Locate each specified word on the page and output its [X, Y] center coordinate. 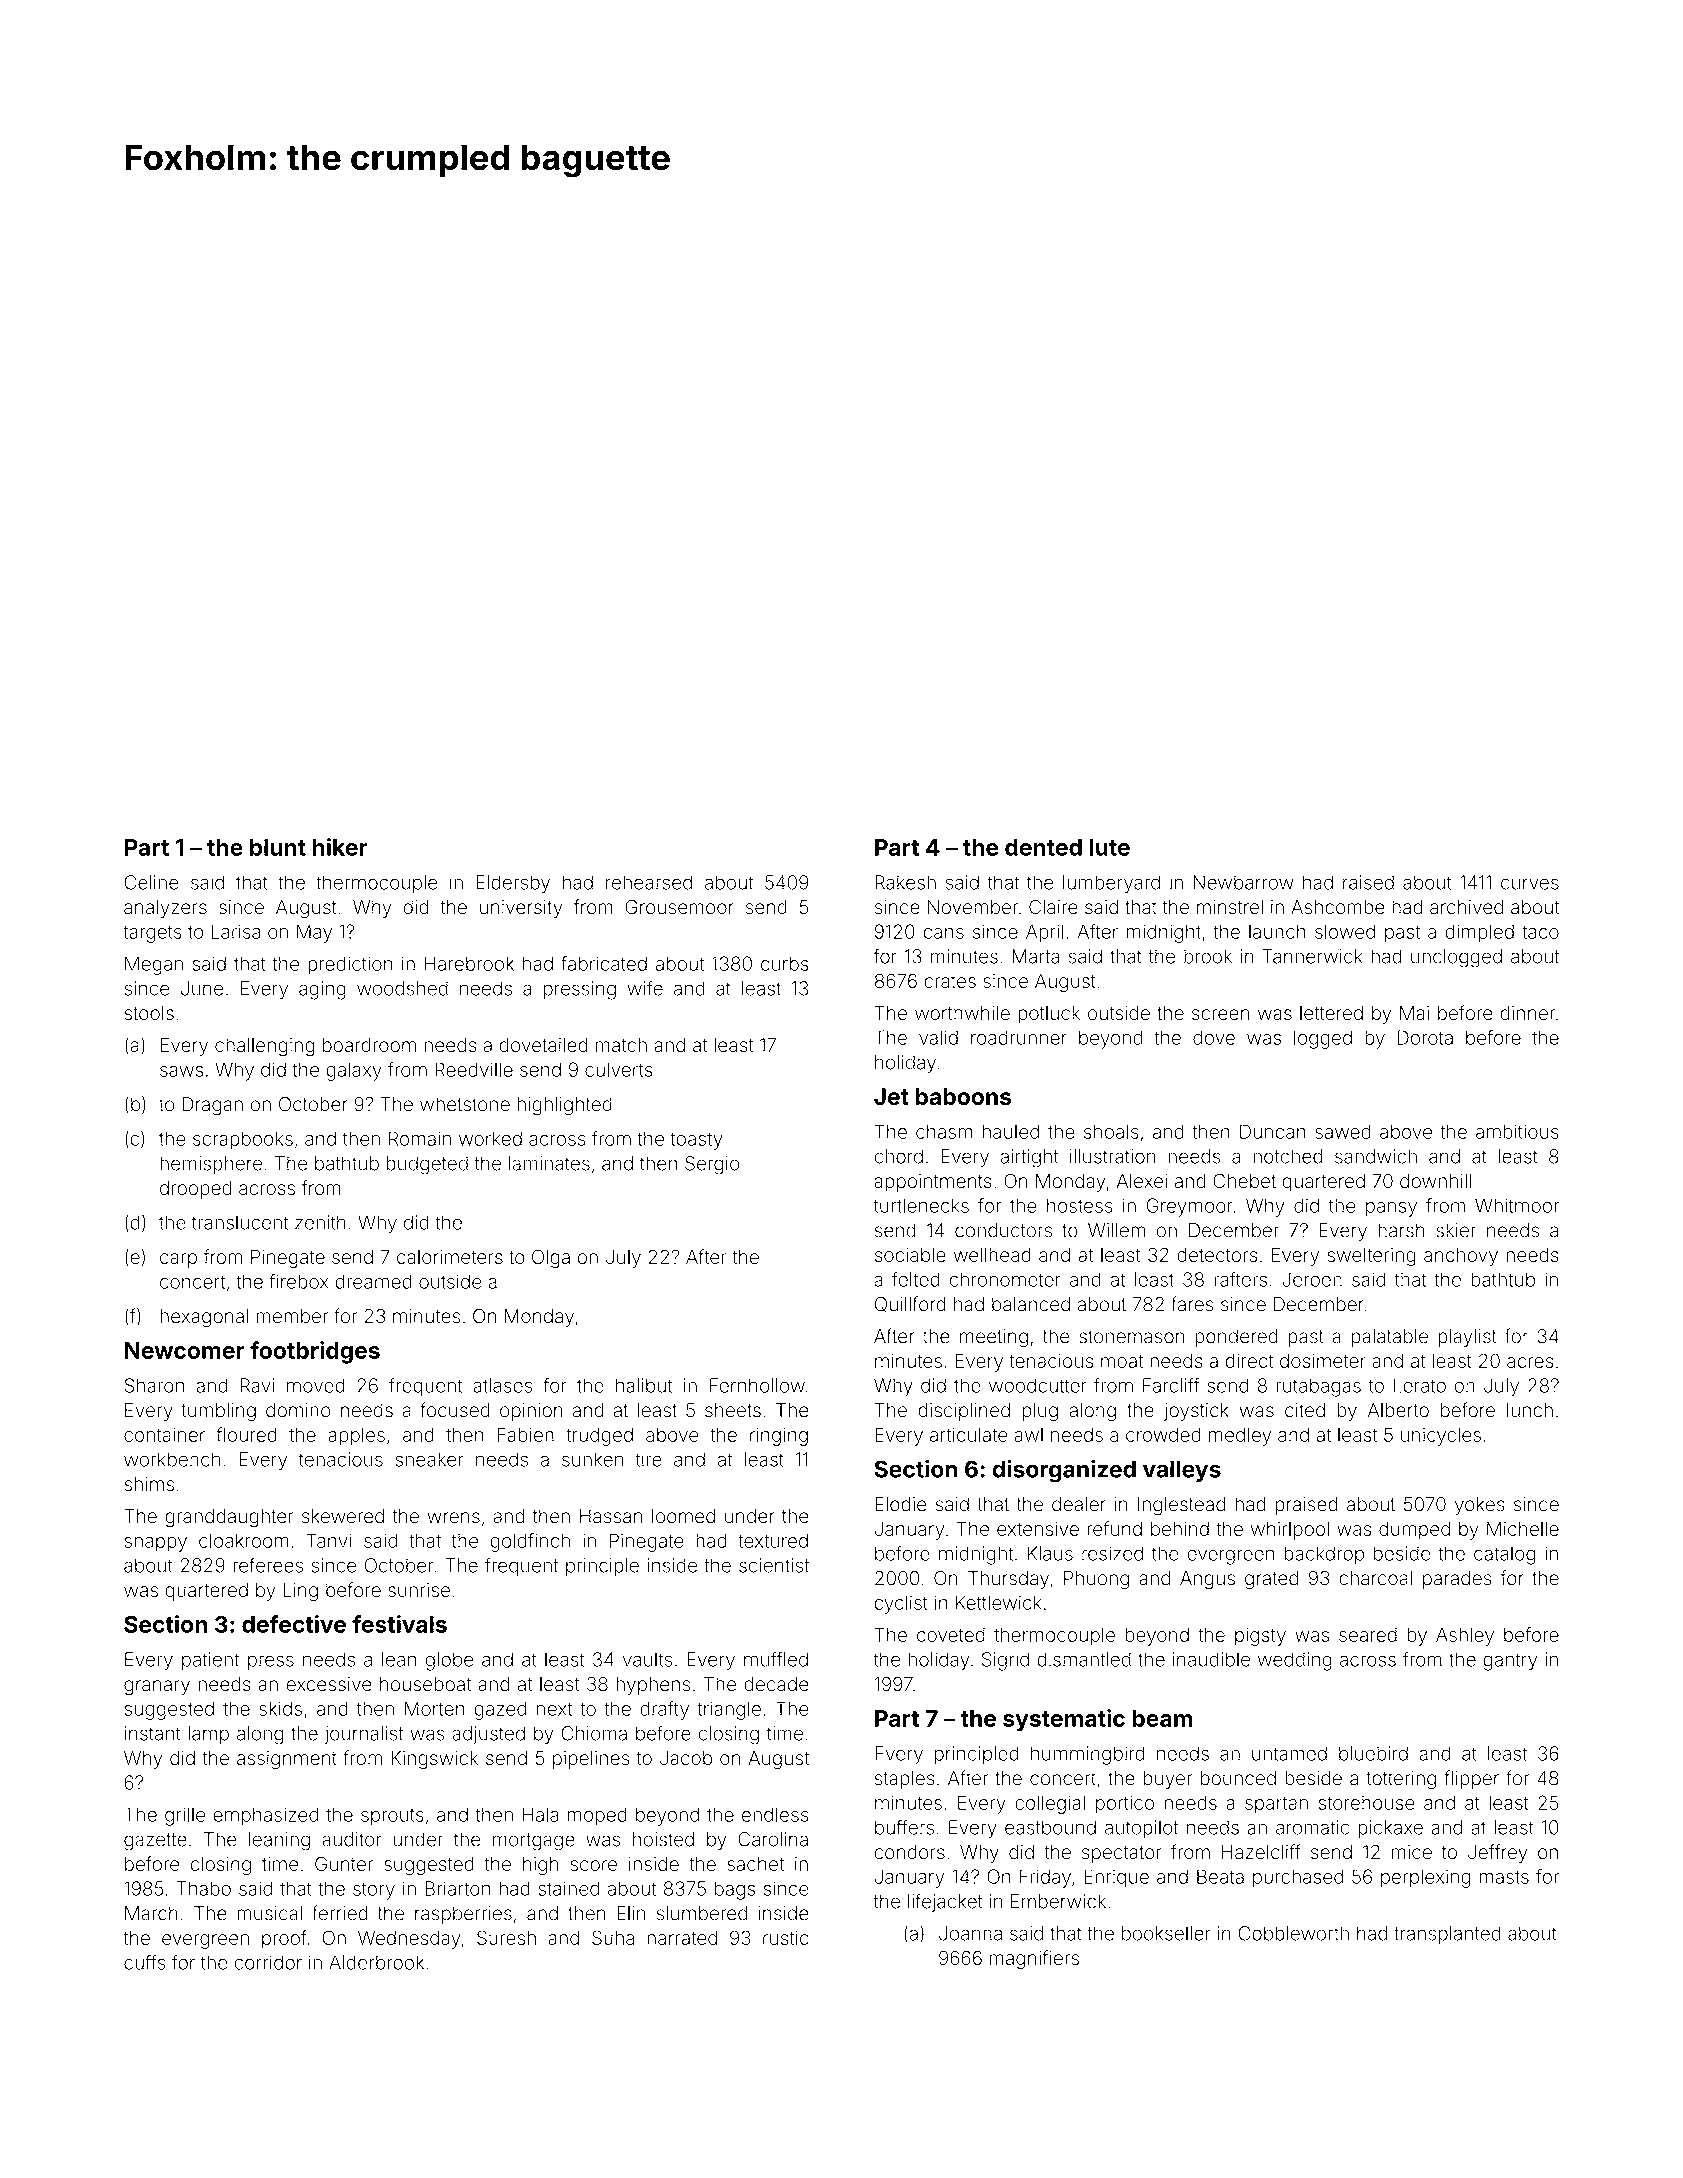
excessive [329, 1684]
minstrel [1230, 907]
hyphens [653, 1686]
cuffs [145, 1962]
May [314, 933]
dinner [1527, 1013]
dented [1043, 847]
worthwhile [962, 1013]
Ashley [1465, 1636]
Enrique [1116, 1878]
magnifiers [1034, 1959]
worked [490, 1138]
